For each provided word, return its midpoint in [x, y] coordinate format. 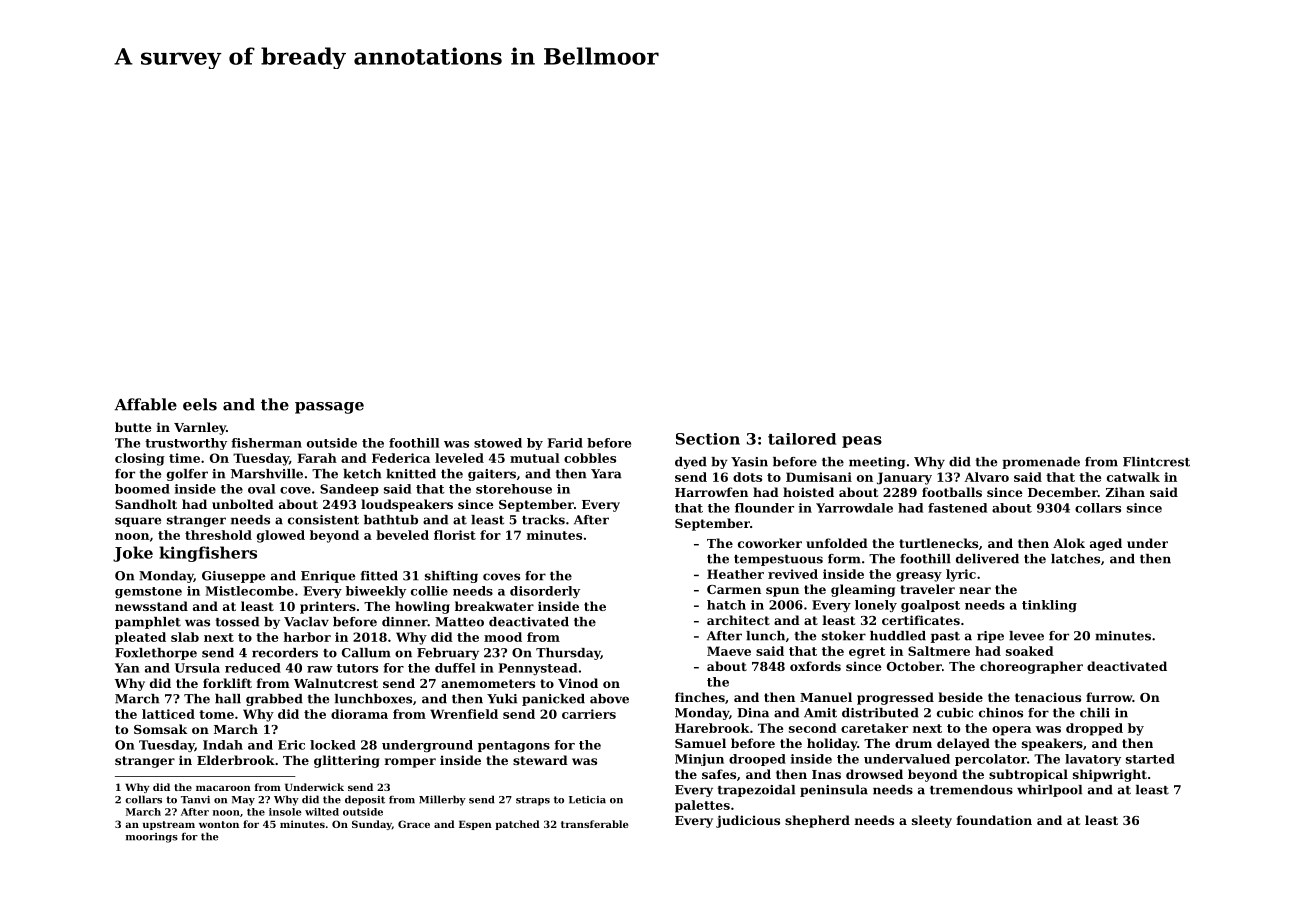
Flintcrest [1156, 462]
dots [747, 477]
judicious [748, 821]
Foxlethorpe [156, 654]
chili [1095, 713]
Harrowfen [711, 492]
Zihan [1125, 492]
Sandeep [349, 490]
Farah [317, 458]
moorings [152, 838]
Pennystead [538, 669]
